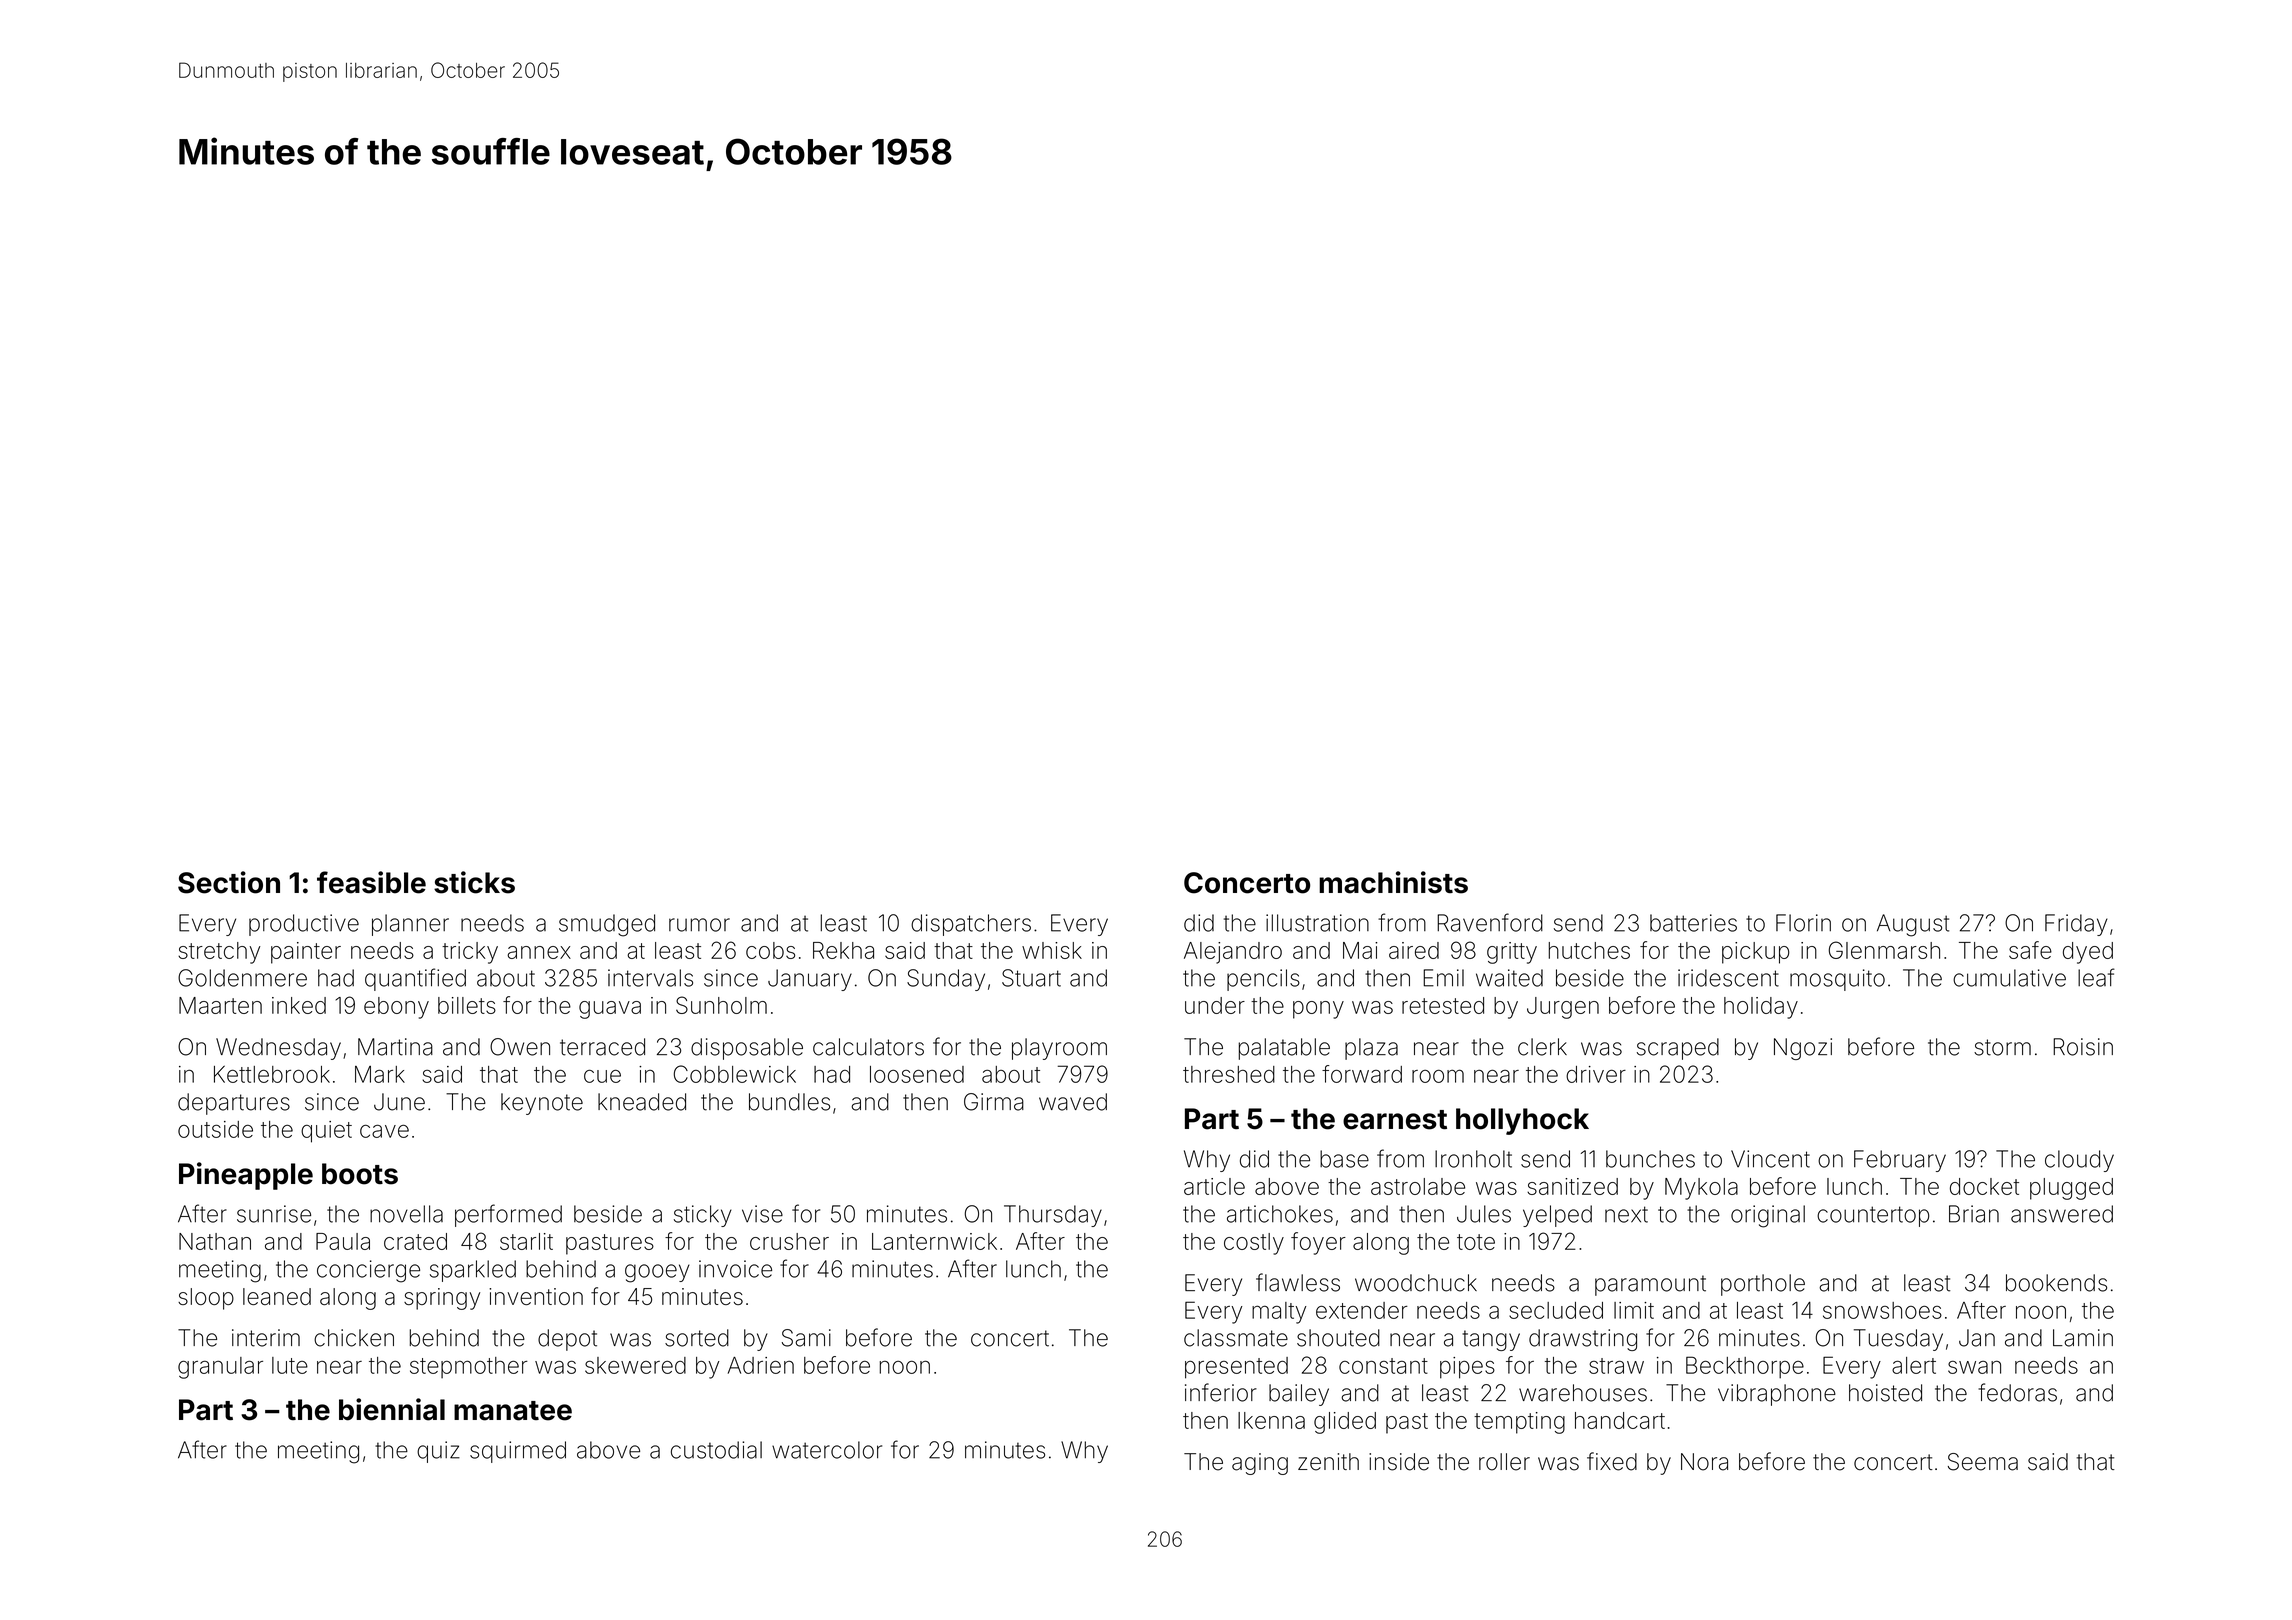 The image size is (2292, 1620). I want to click on Florin, so click(1803, 923).
